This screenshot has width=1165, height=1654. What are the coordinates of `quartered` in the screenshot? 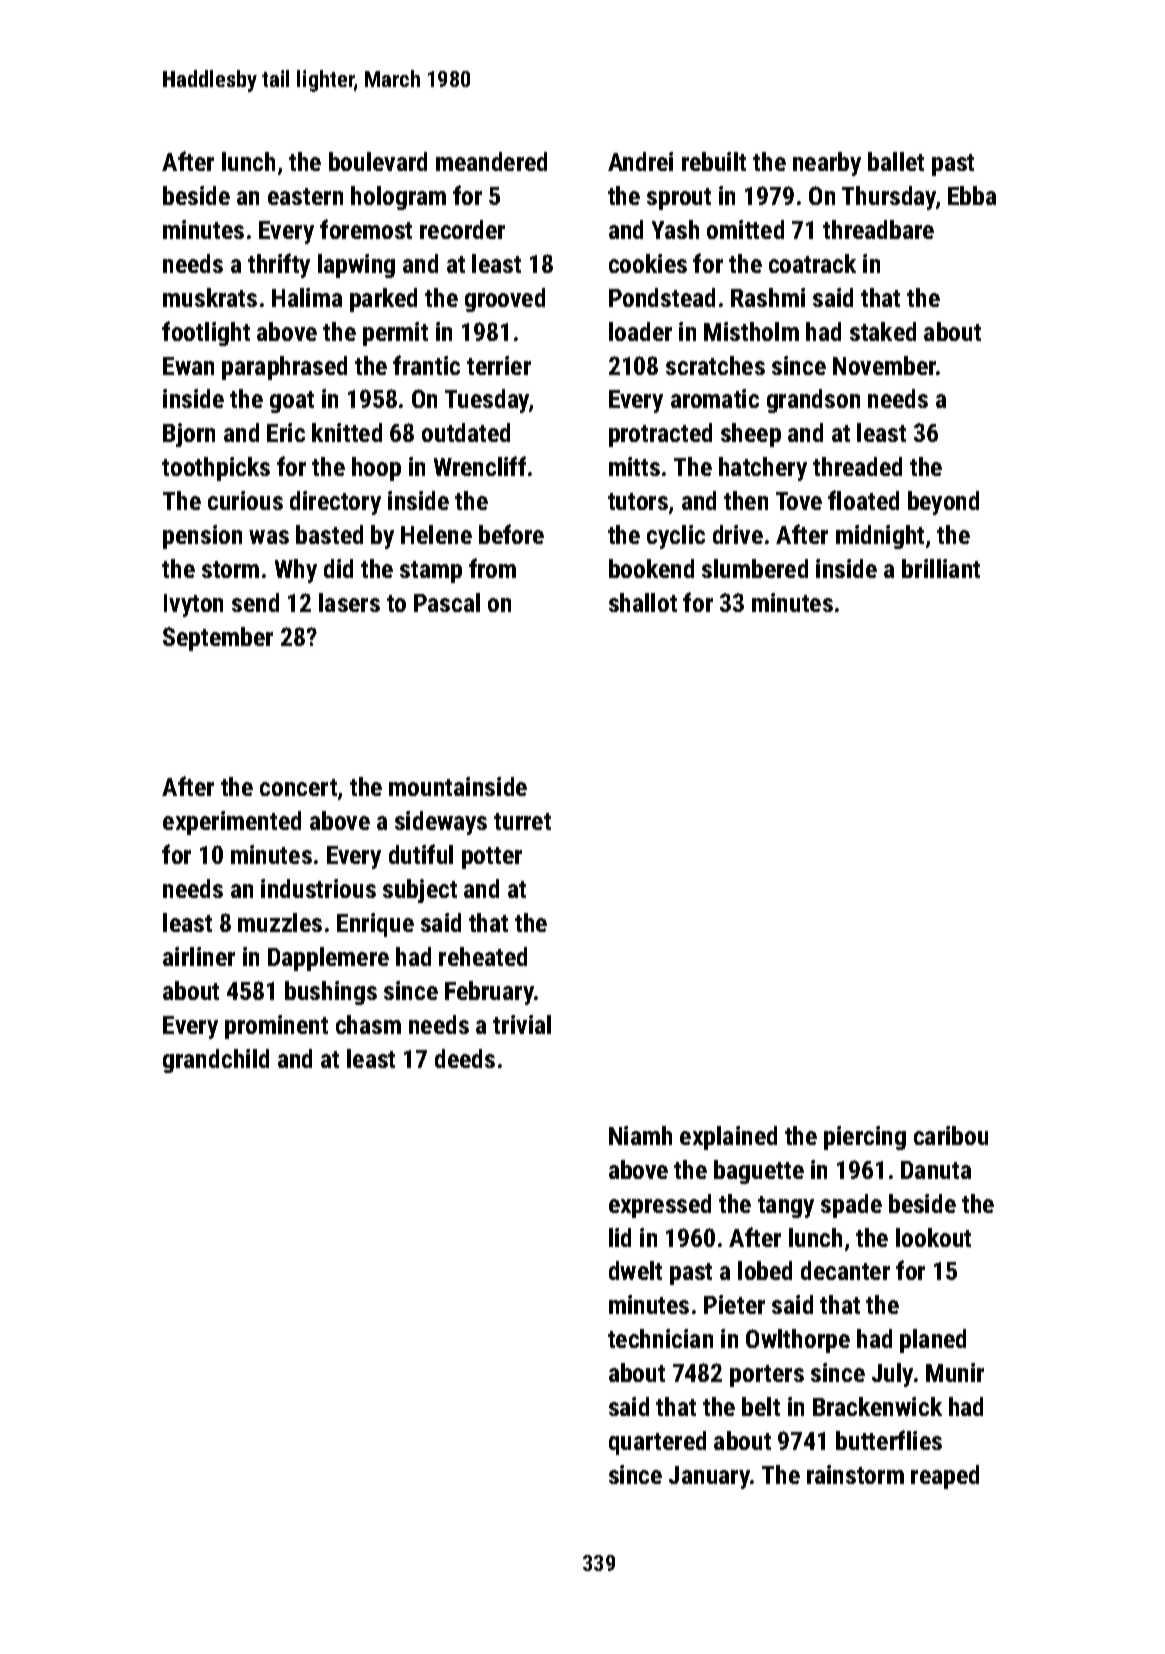 It's located at (657, 1443).
